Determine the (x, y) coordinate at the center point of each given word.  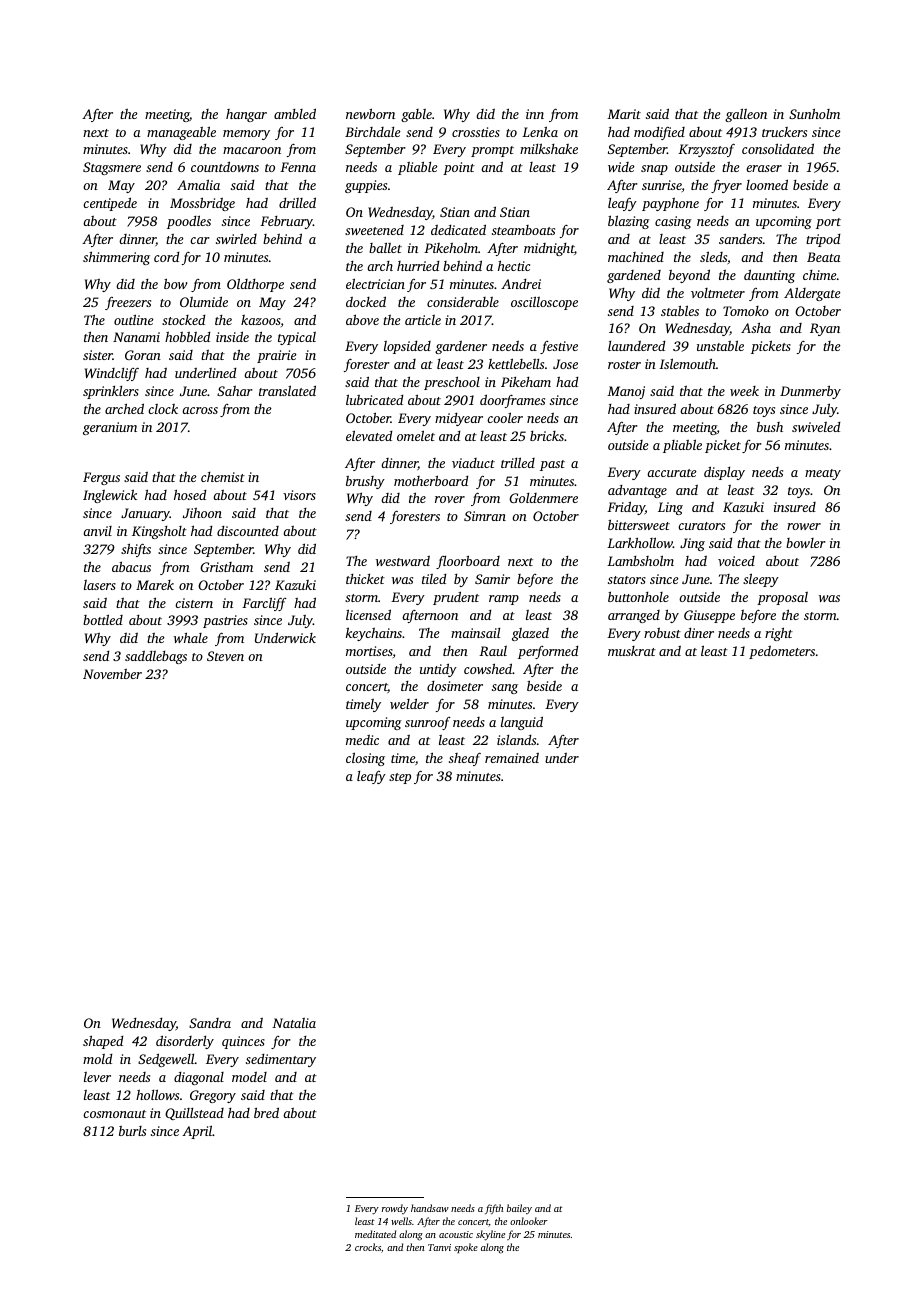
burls (132, 1131)
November (112, 674)
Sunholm (814, 113)
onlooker (529, 1221)
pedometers (782, 652)
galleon (746, 115)
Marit (624, 114)
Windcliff (112, 374)
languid (522, 723)
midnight (549, 249)
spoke (466, 1248)
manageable (181, 133)
